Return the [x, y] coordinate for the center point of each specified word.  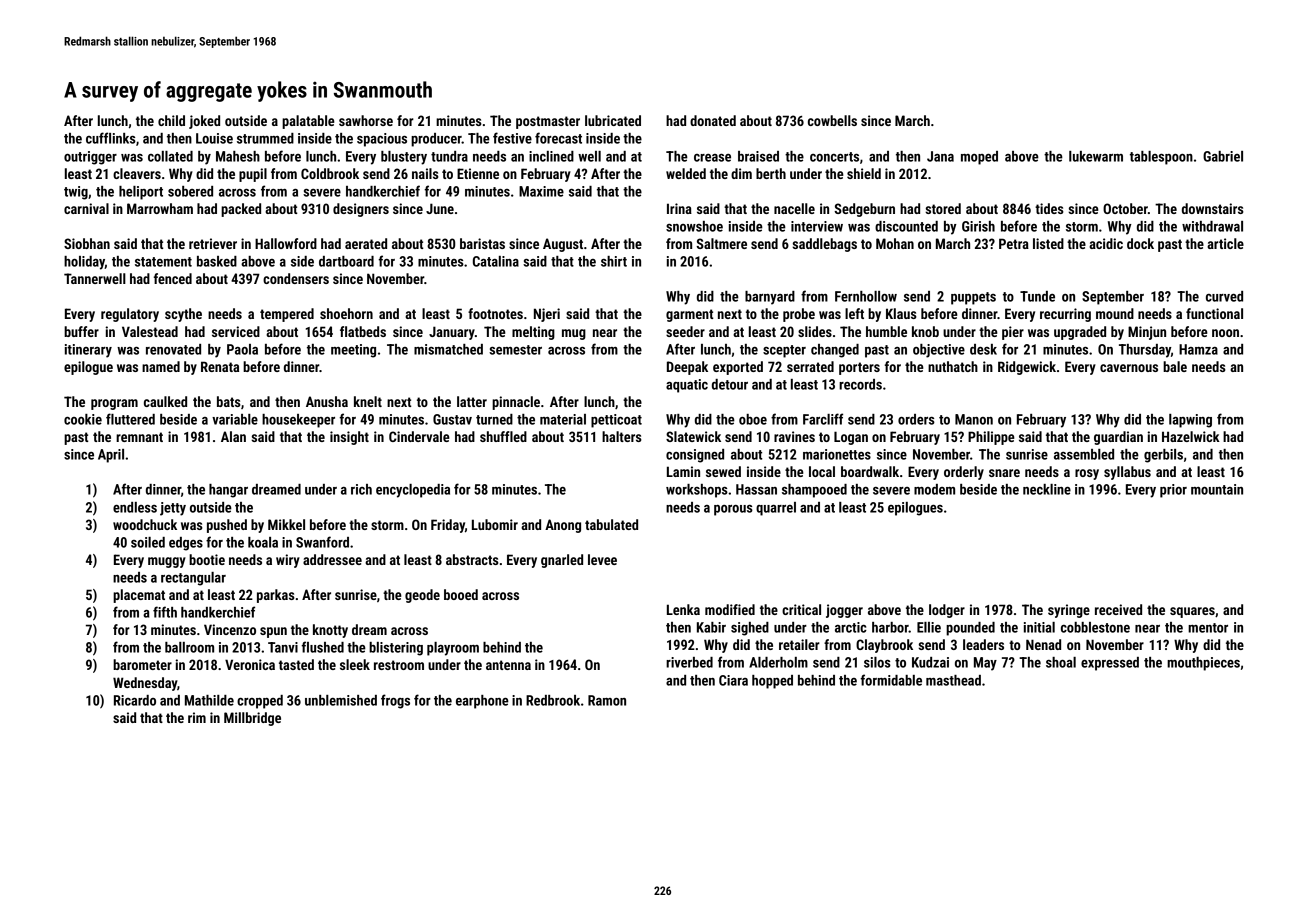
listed [1048, 243]
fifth [165, 612]
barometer [142, 664]
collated [170, 156]
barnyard [770, 298]
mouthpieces [1203, 664]
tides [1049, 208]
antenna [508, 665]
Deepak [687, 368]
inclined [551, 156]
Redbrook [553, 700]
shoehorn [346, 313]
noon [1225, 333]
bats [229, 401]
